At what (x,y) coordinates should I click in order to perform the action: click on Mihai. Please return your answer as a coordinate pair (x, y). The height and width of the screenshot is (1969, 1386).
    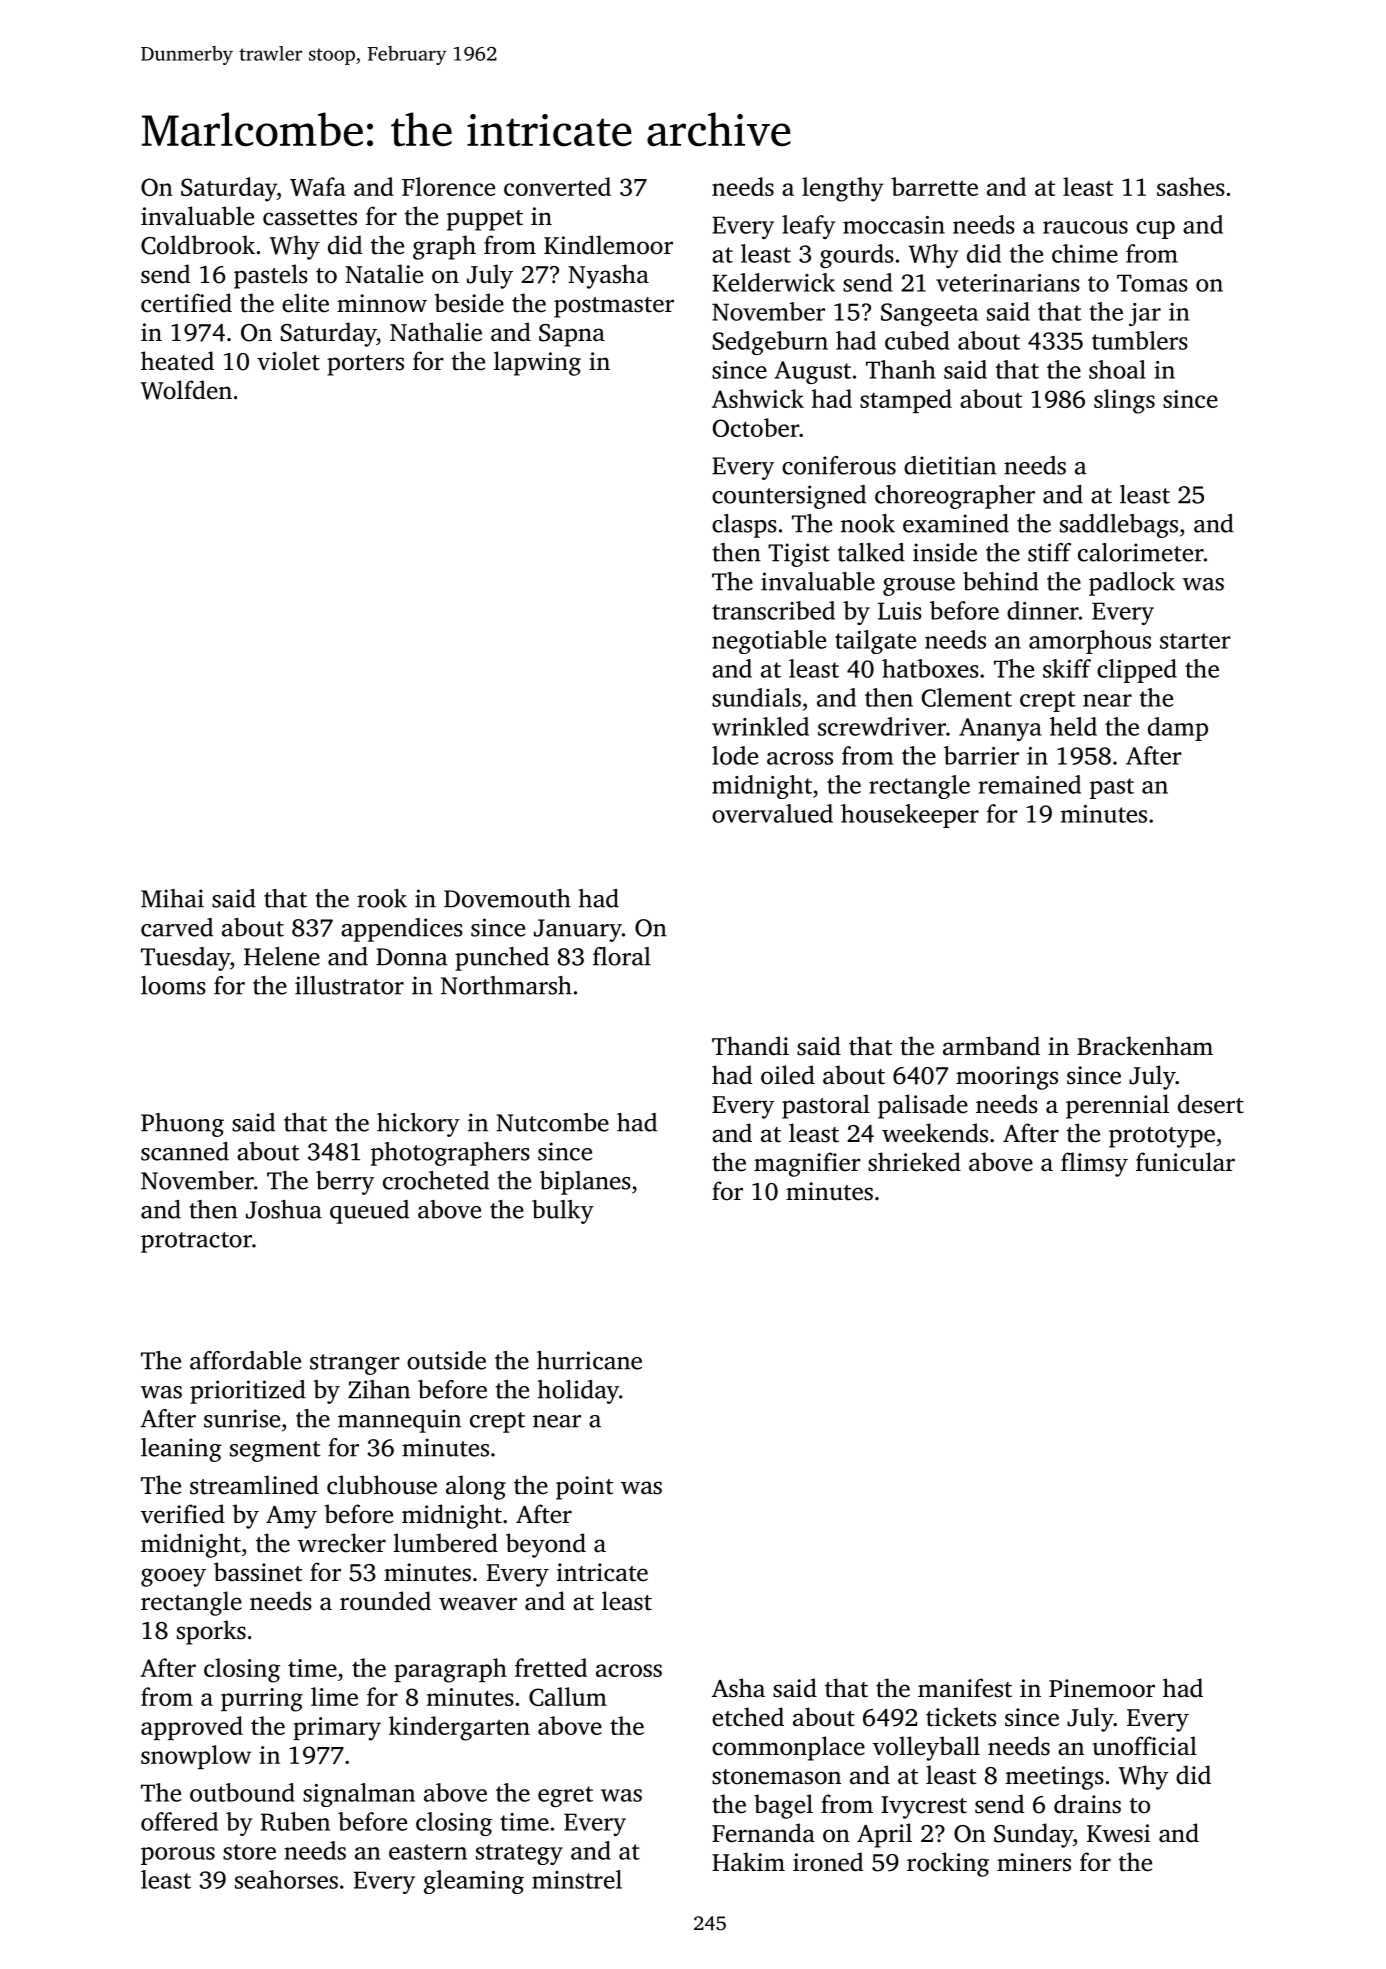
    Looking at the image, I should click on (172, 898).
